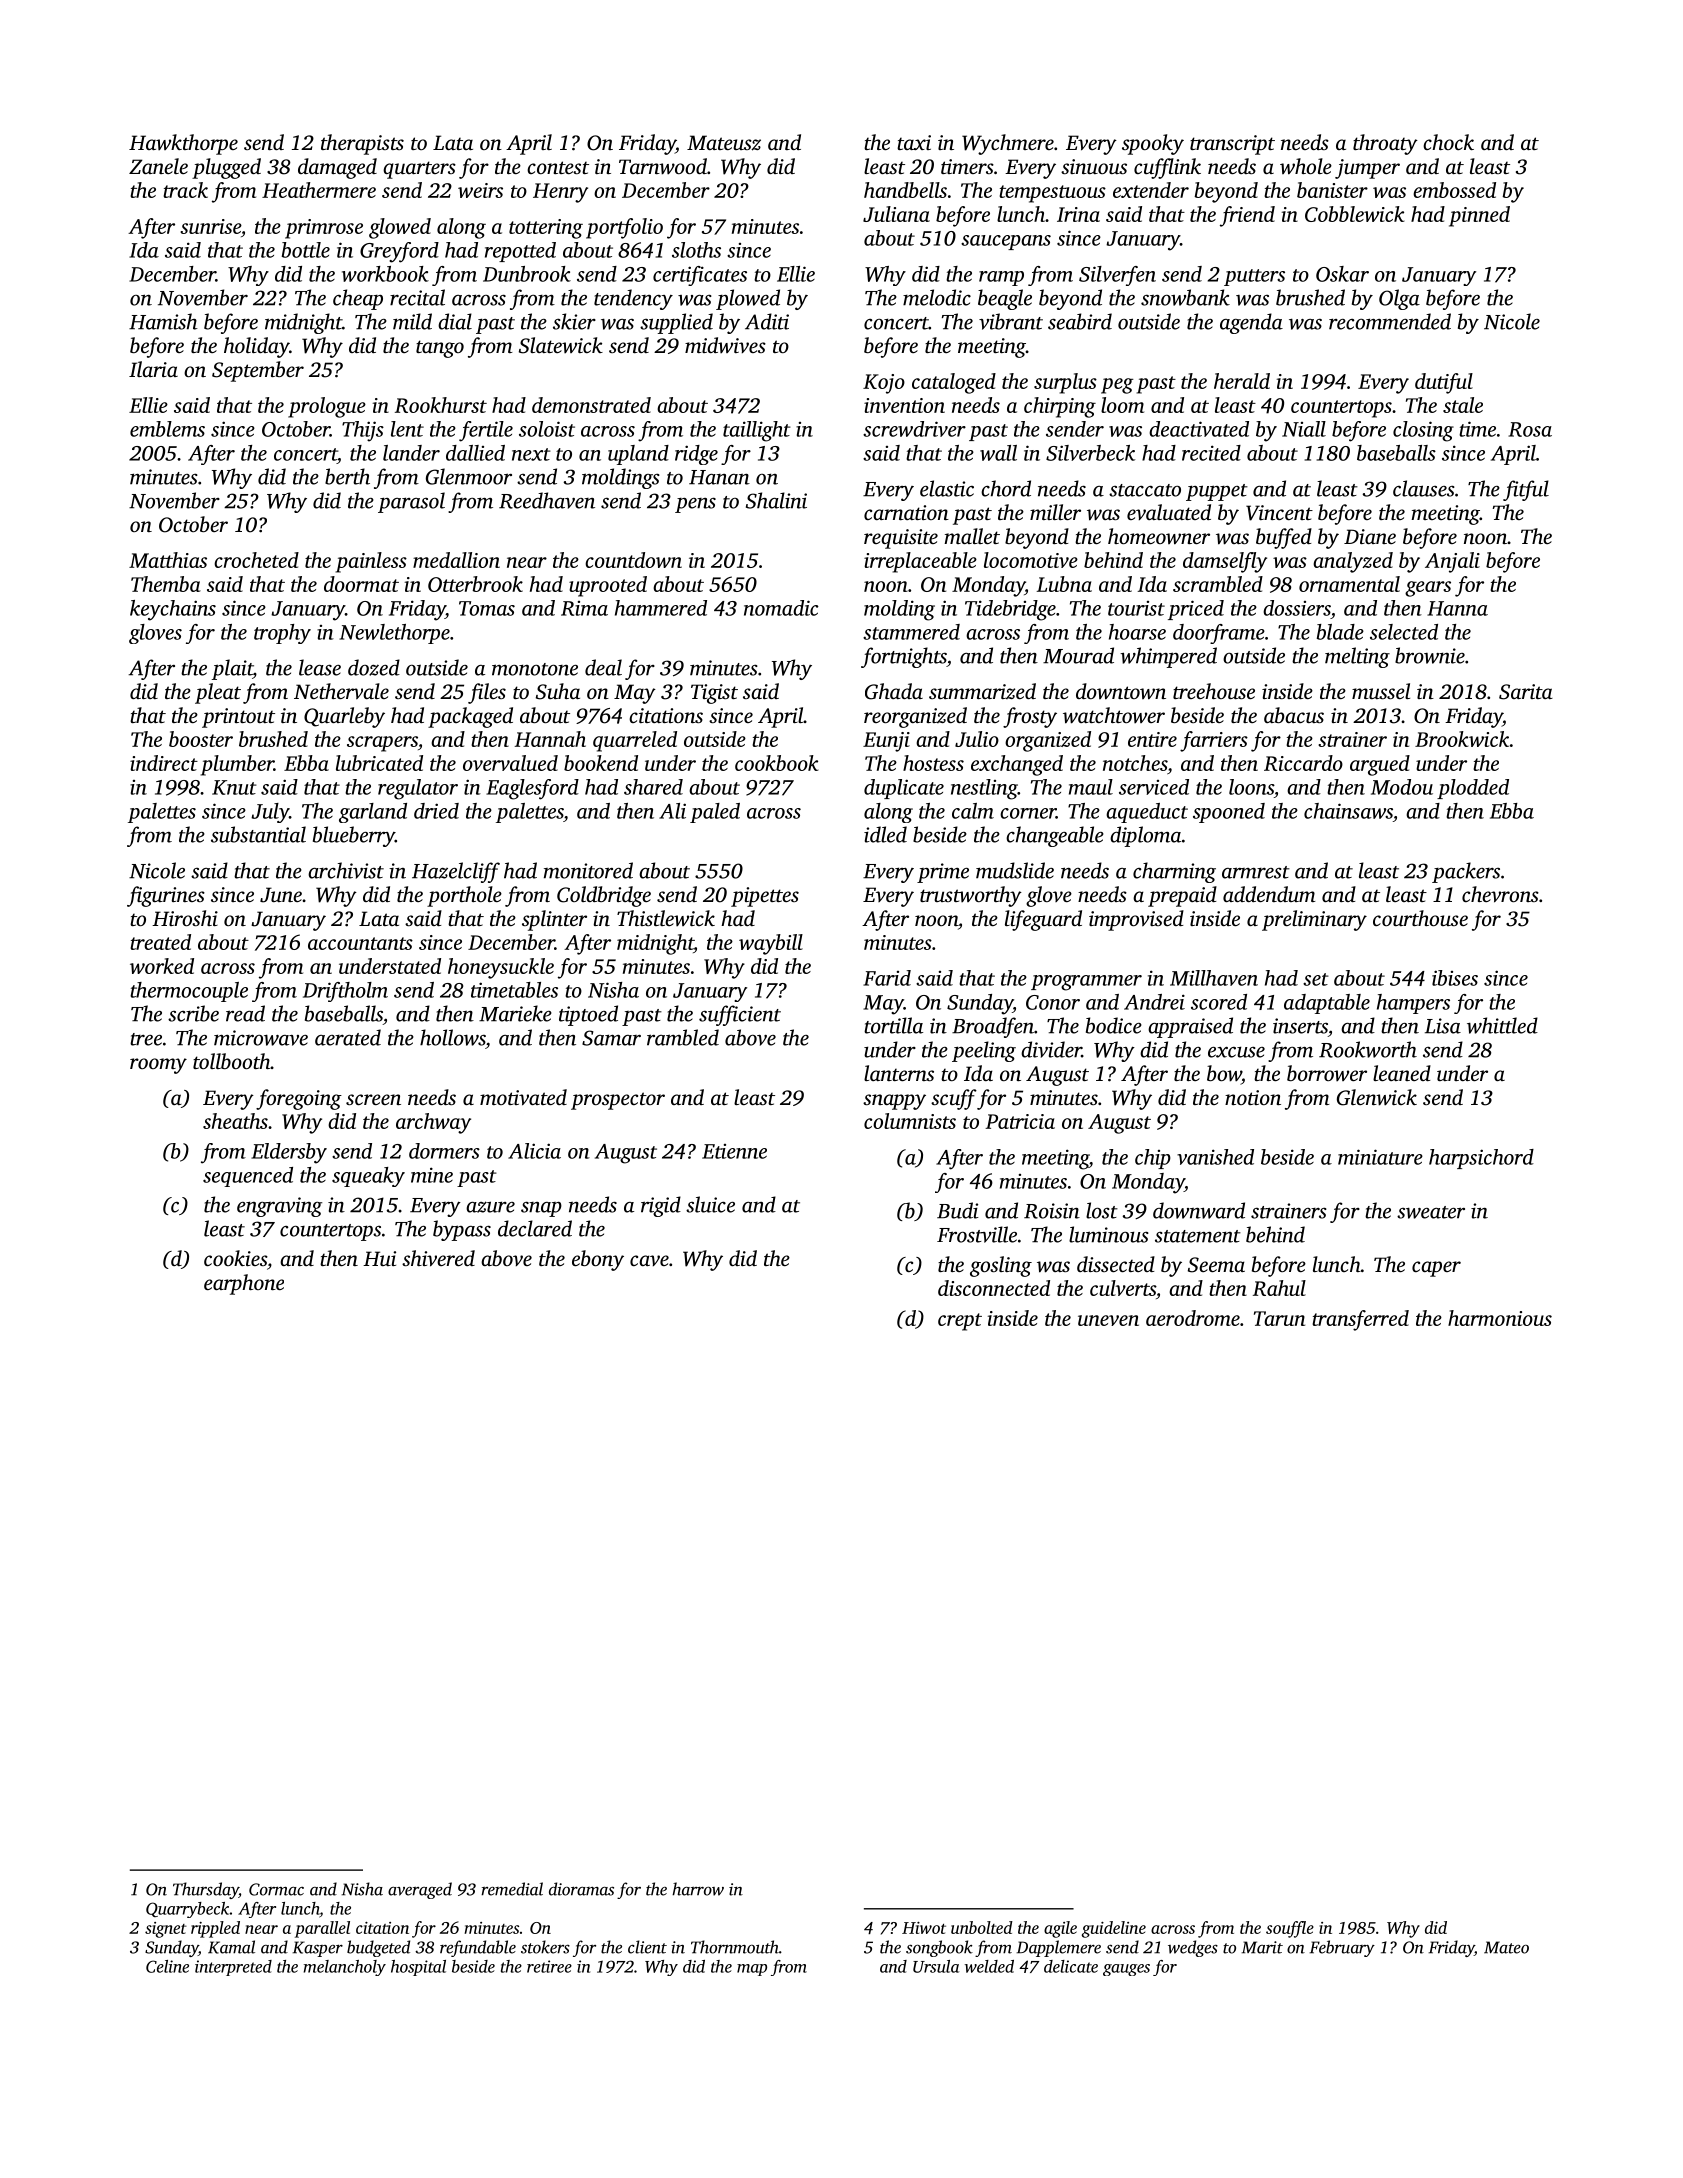 Image resolution: width=1683 pixels, height=2178 pixels. What do you see at coordinates (1500, 1318) in the image?
I see `harmonious` at bounding box center [1500, 1318].
